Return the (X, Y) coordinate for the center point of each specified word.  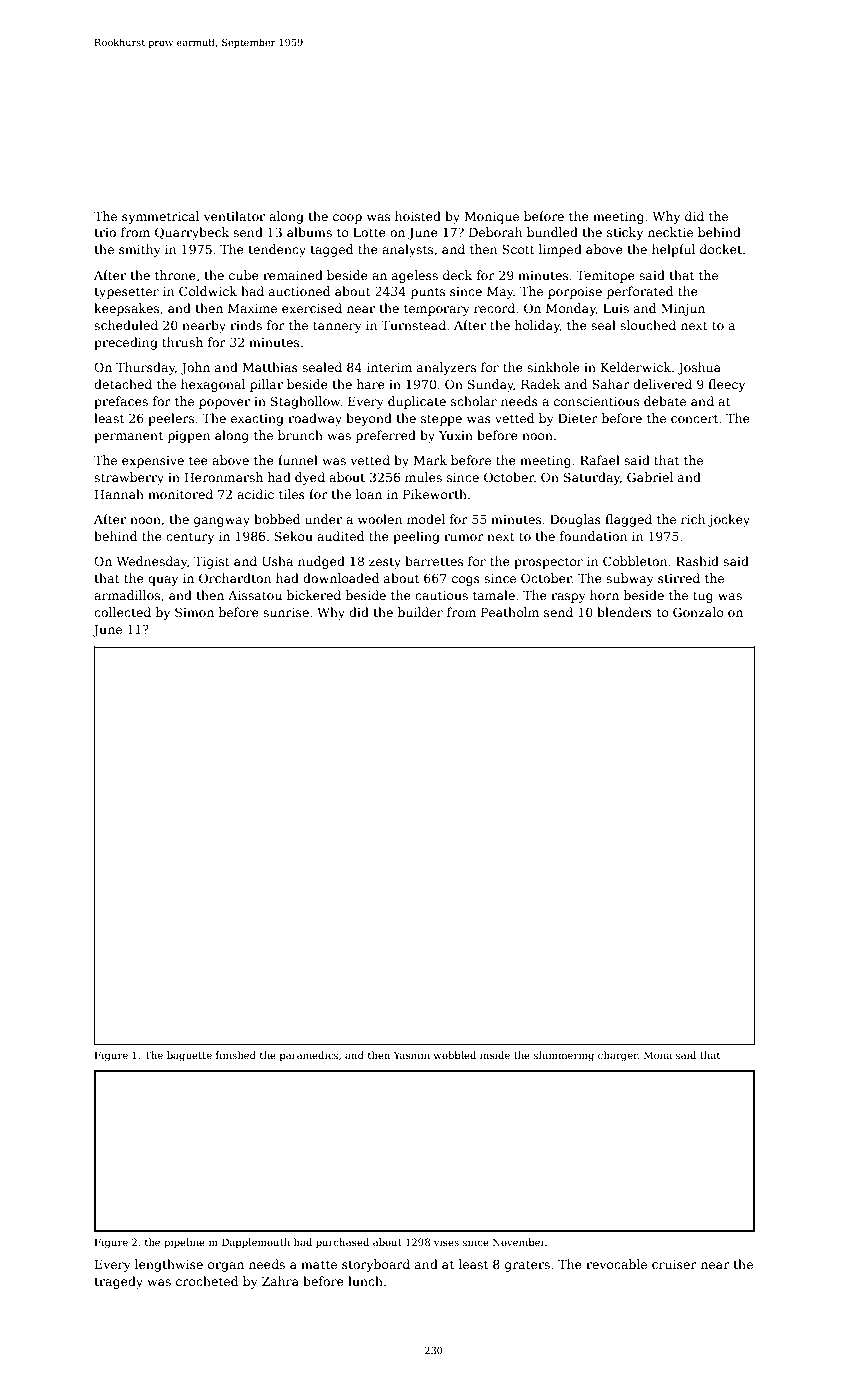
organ (226, 1267)
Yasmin (412, 1055)
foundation (593, 536)
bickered (314, 595)
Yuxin (456, 435)
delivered (662, 384)
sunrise (286, 612)
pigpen (189, 437)
